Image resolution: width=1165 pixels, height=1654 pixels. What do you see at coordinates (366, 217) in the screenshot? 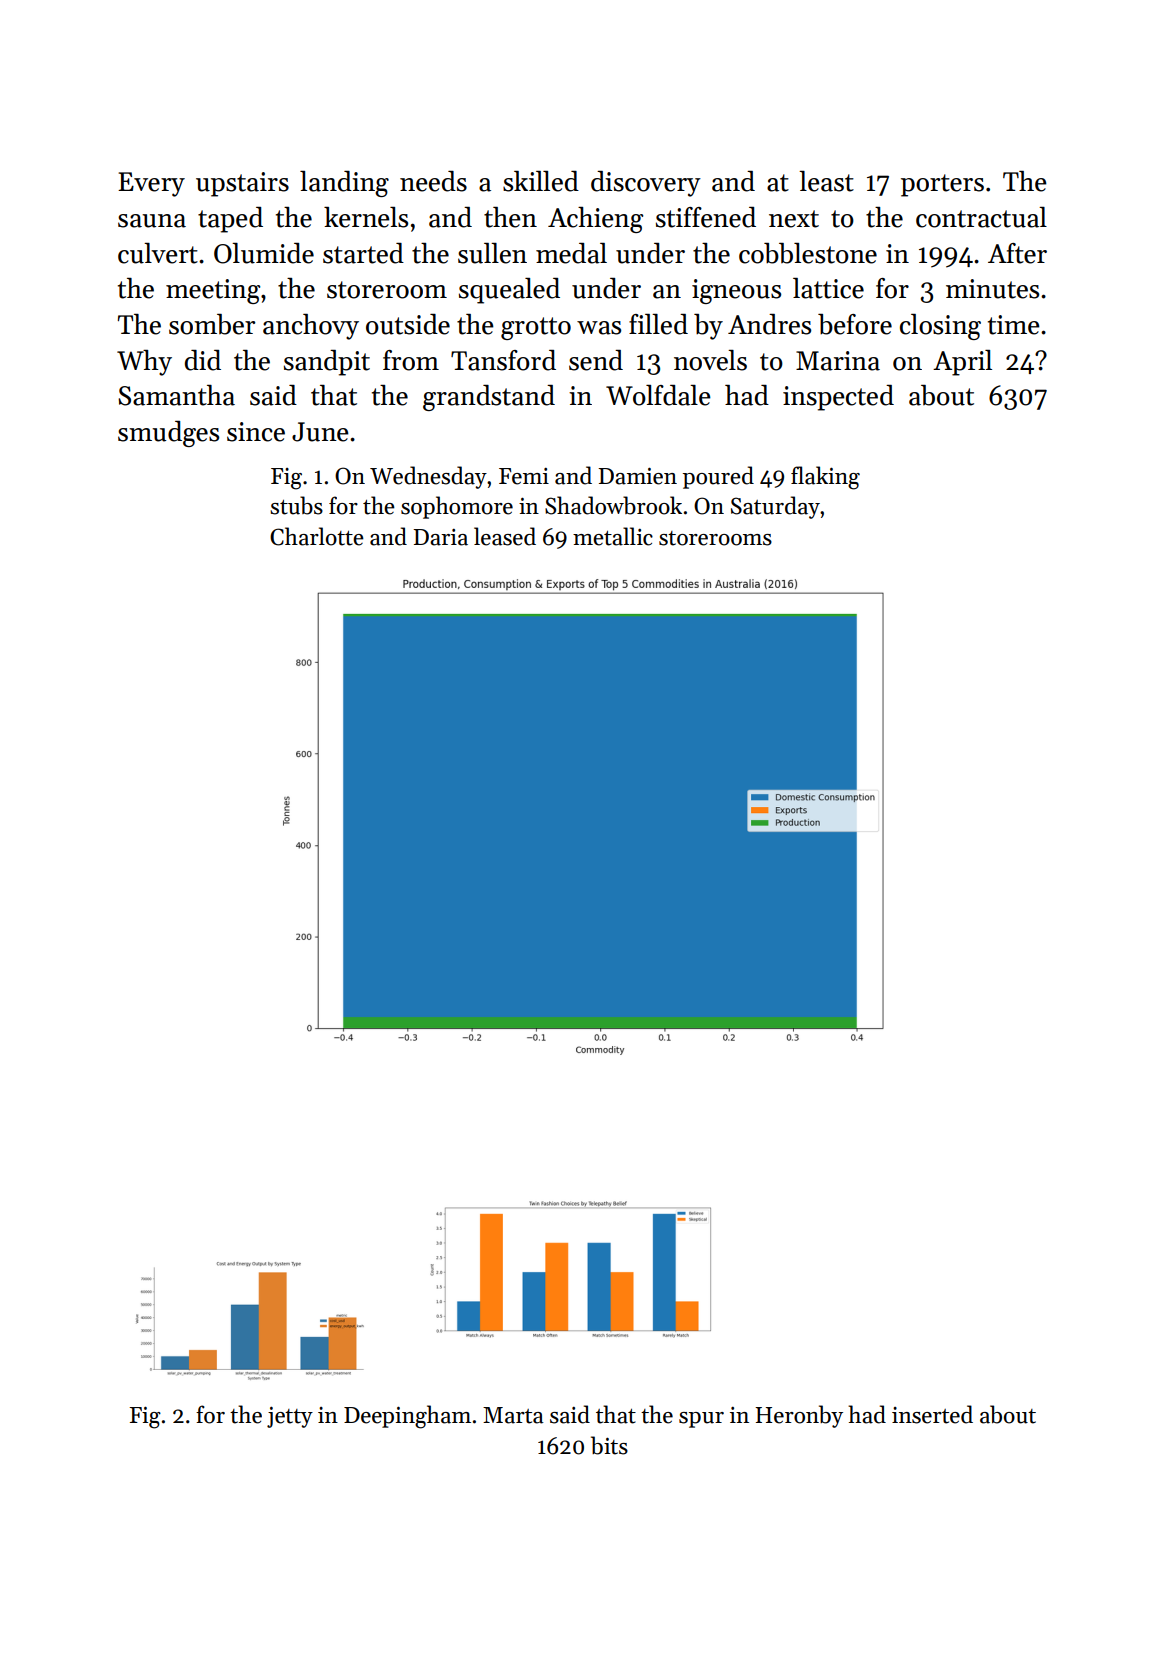
I see `kernels` at bounding box center [366, 217].
